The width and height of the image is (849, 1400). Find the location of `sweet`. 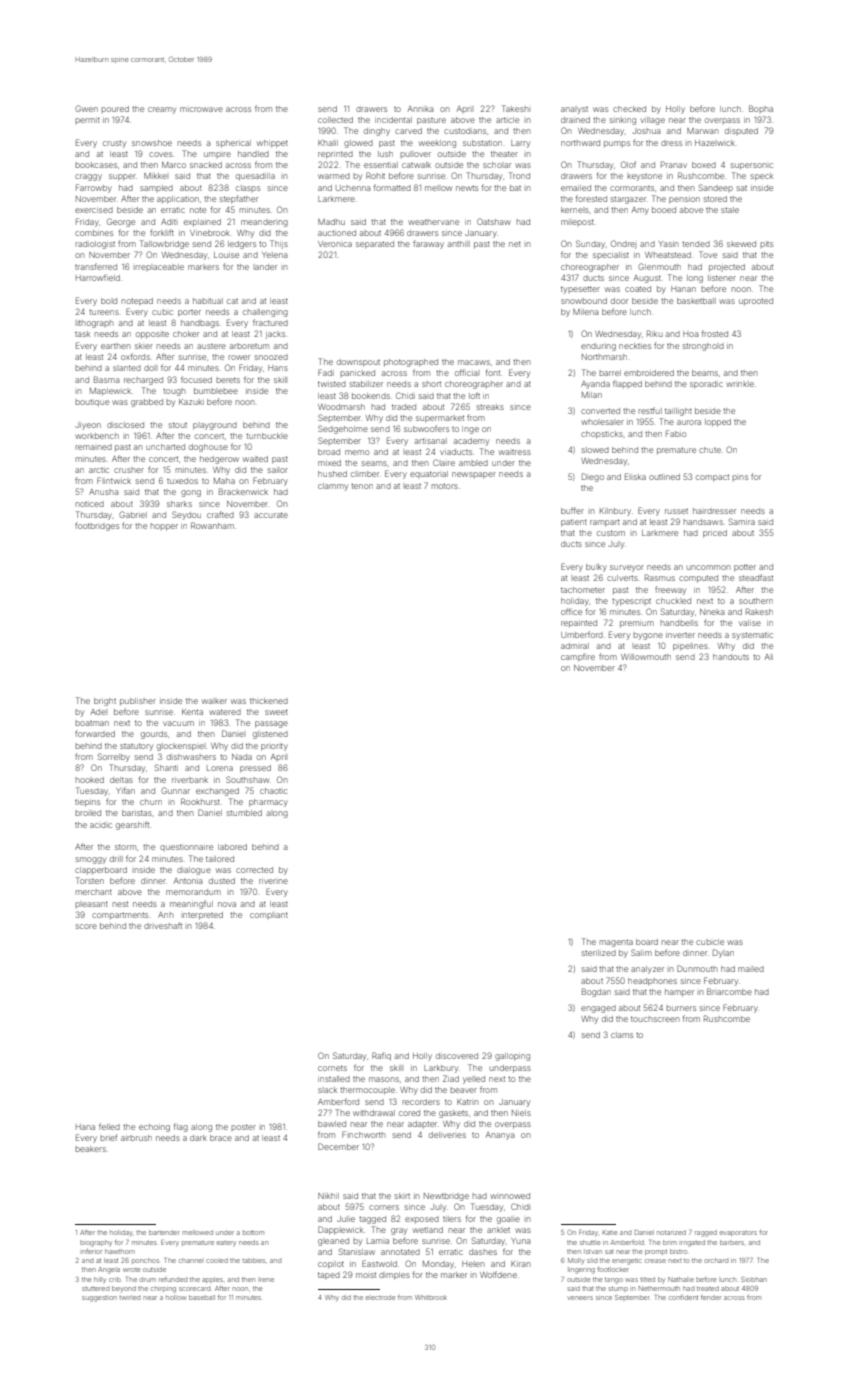

sweet is located at coordinates (276, 712).
